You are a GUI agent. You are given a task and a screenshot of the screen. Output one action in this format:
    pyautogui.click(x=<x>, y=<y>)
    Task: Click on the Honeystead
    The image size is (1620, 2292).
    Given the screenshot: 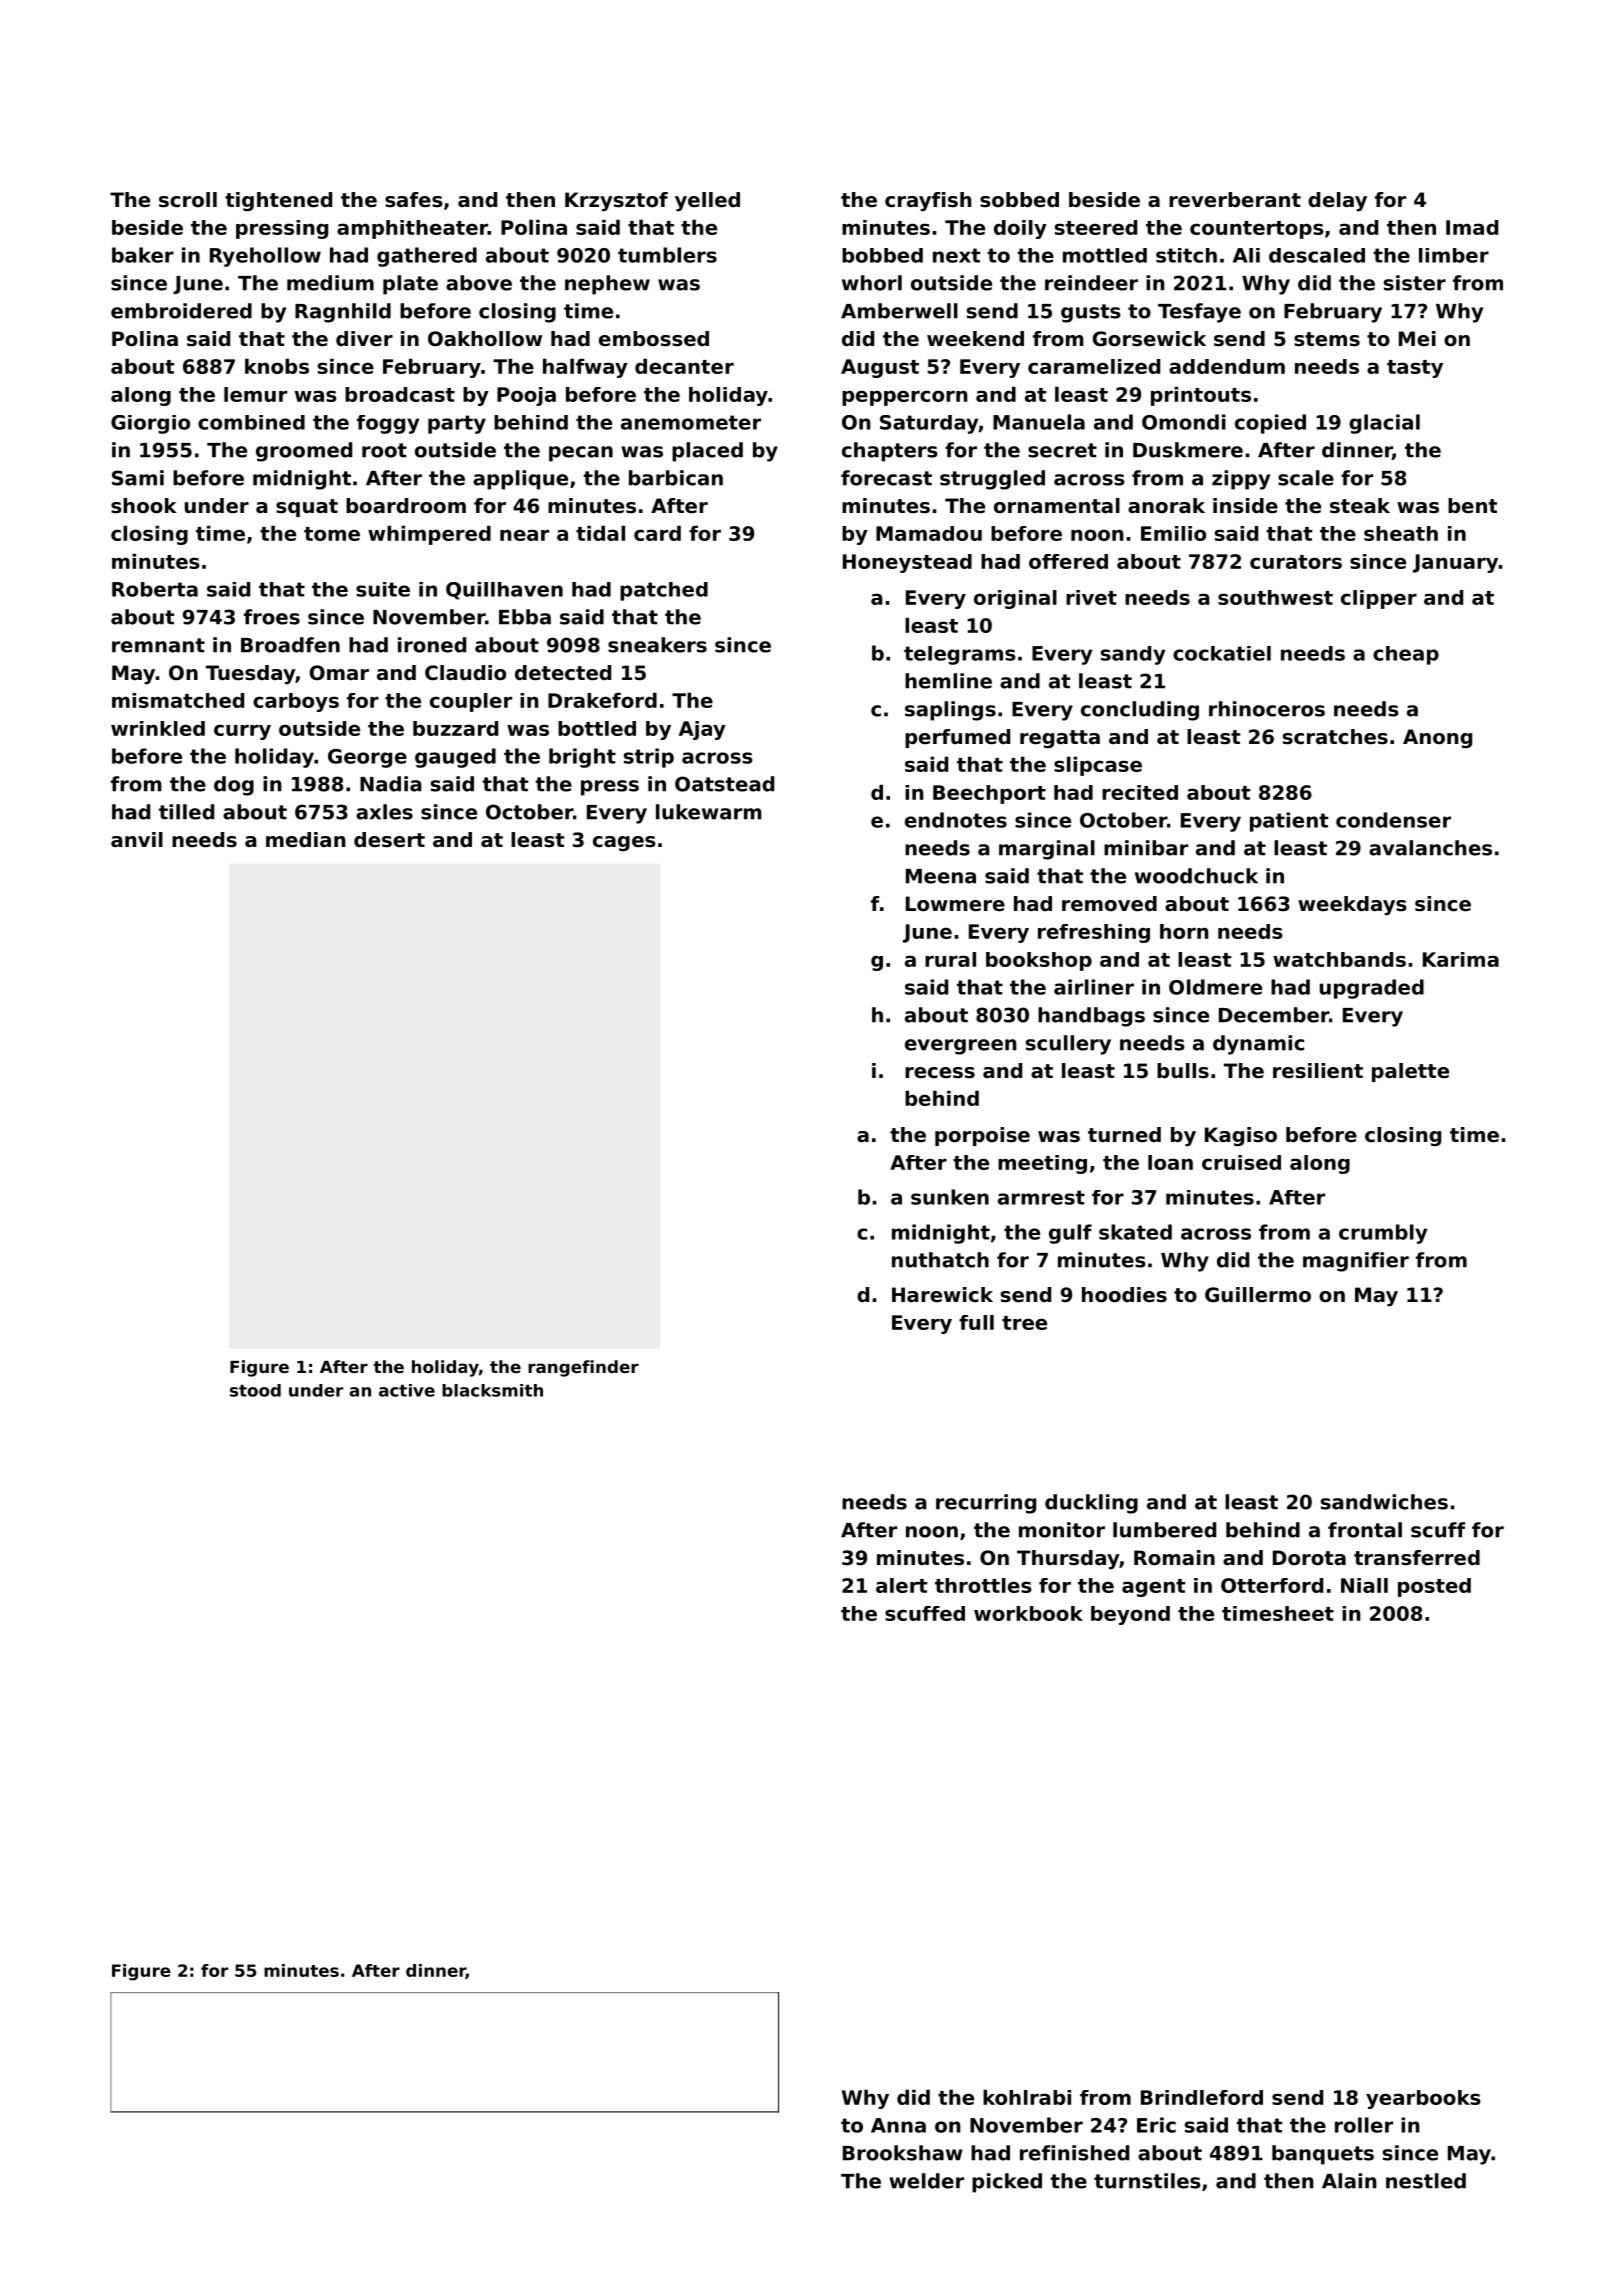 What is the action you would take?
    pyautogui.click(x=907, y=563)
